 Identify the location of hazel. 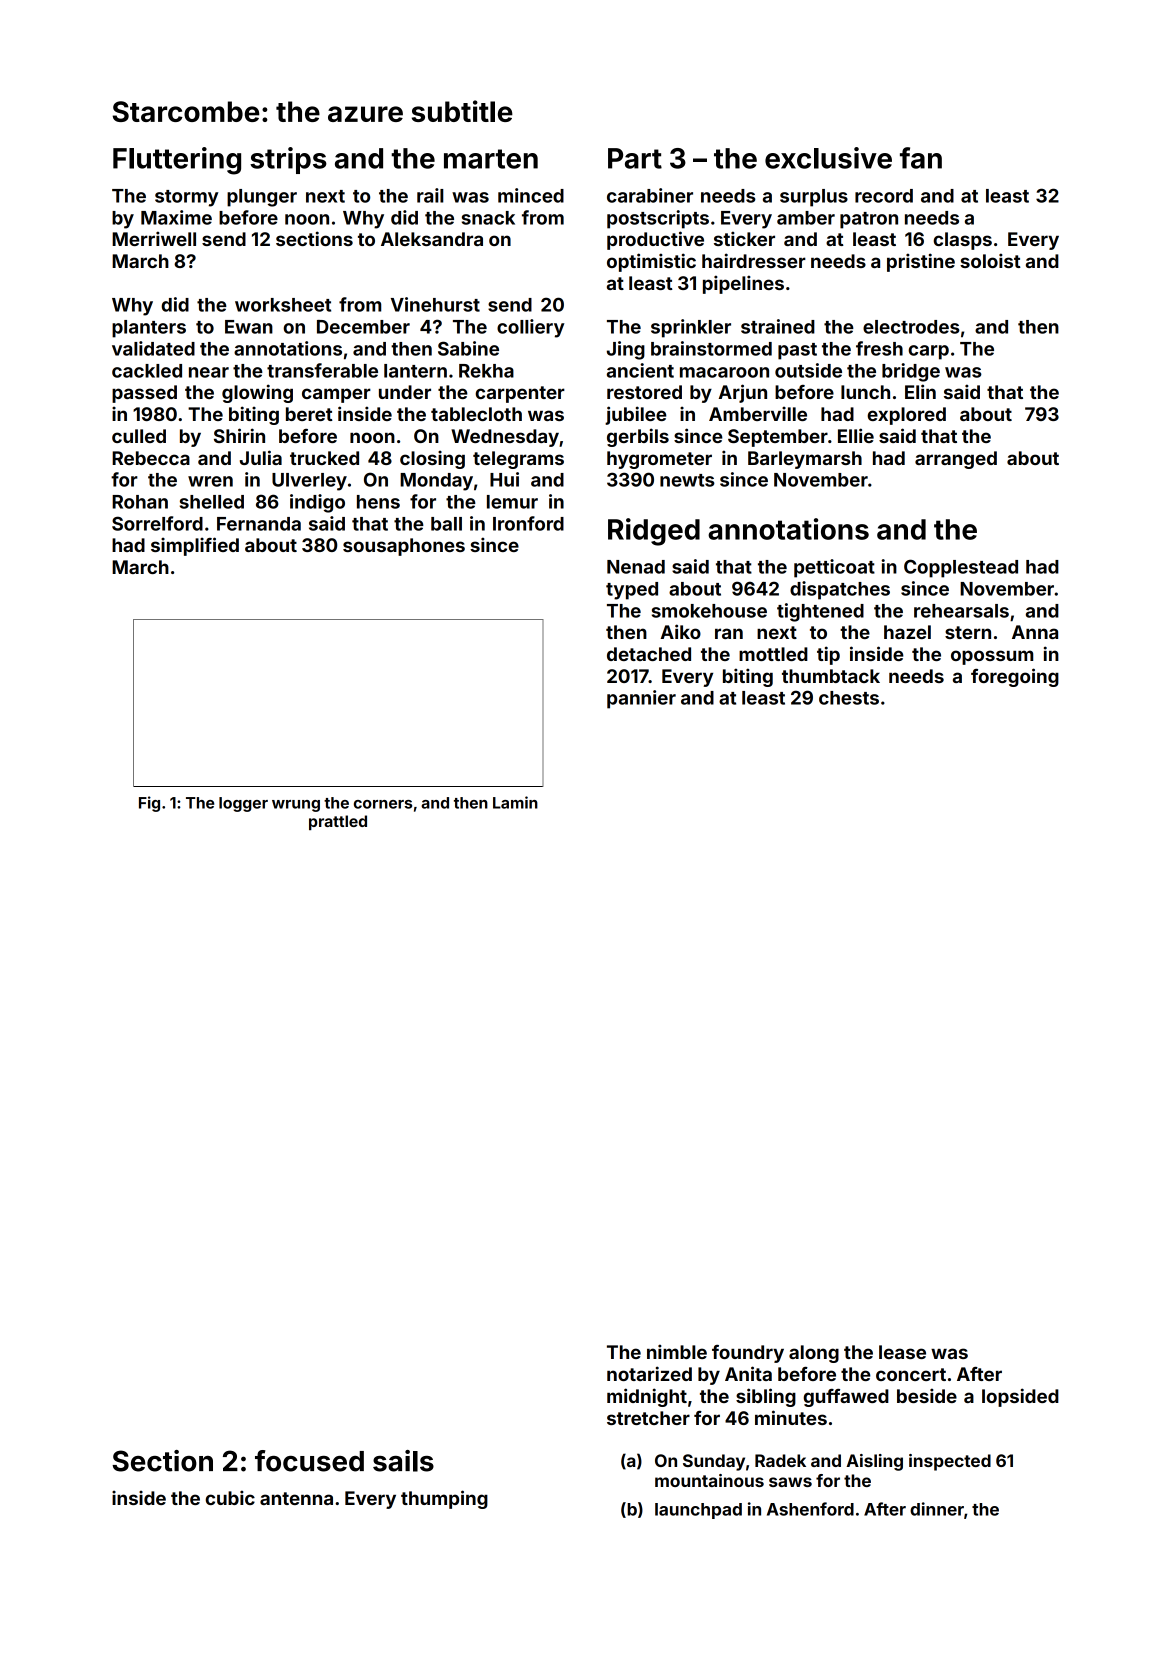
(907, 632).
